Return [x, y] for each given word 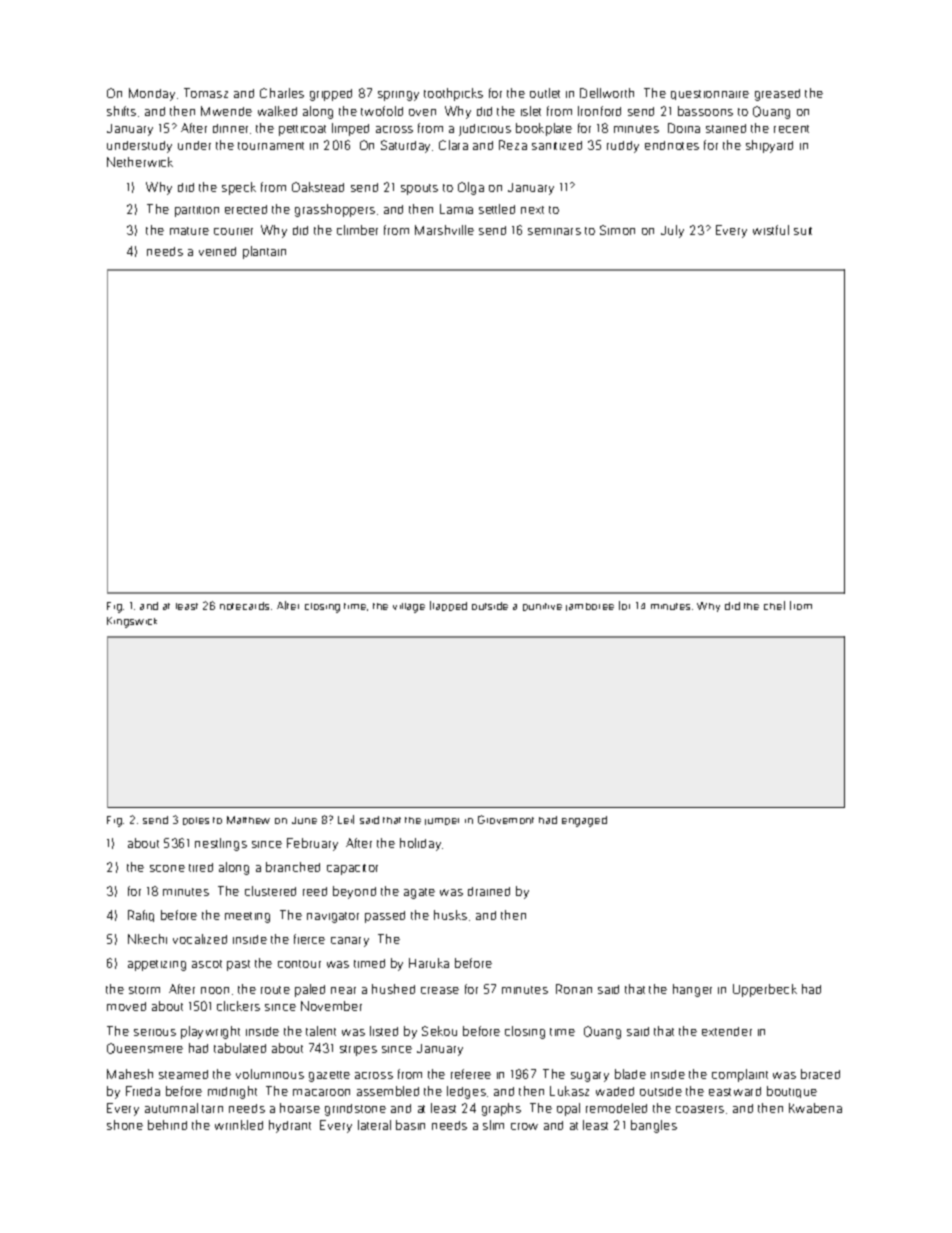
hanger [692, 990]
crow [524, 1126]
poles [196, 821]
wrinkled [239, 1125]
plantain [264, 252]
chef [774, 605]
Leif [346, 819]
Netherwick [140, 162]
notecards [244, 606]
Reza [513, 145]
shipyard [769, 146]
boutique [792, 1092]
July [672, 231]
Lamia [456, 209]
